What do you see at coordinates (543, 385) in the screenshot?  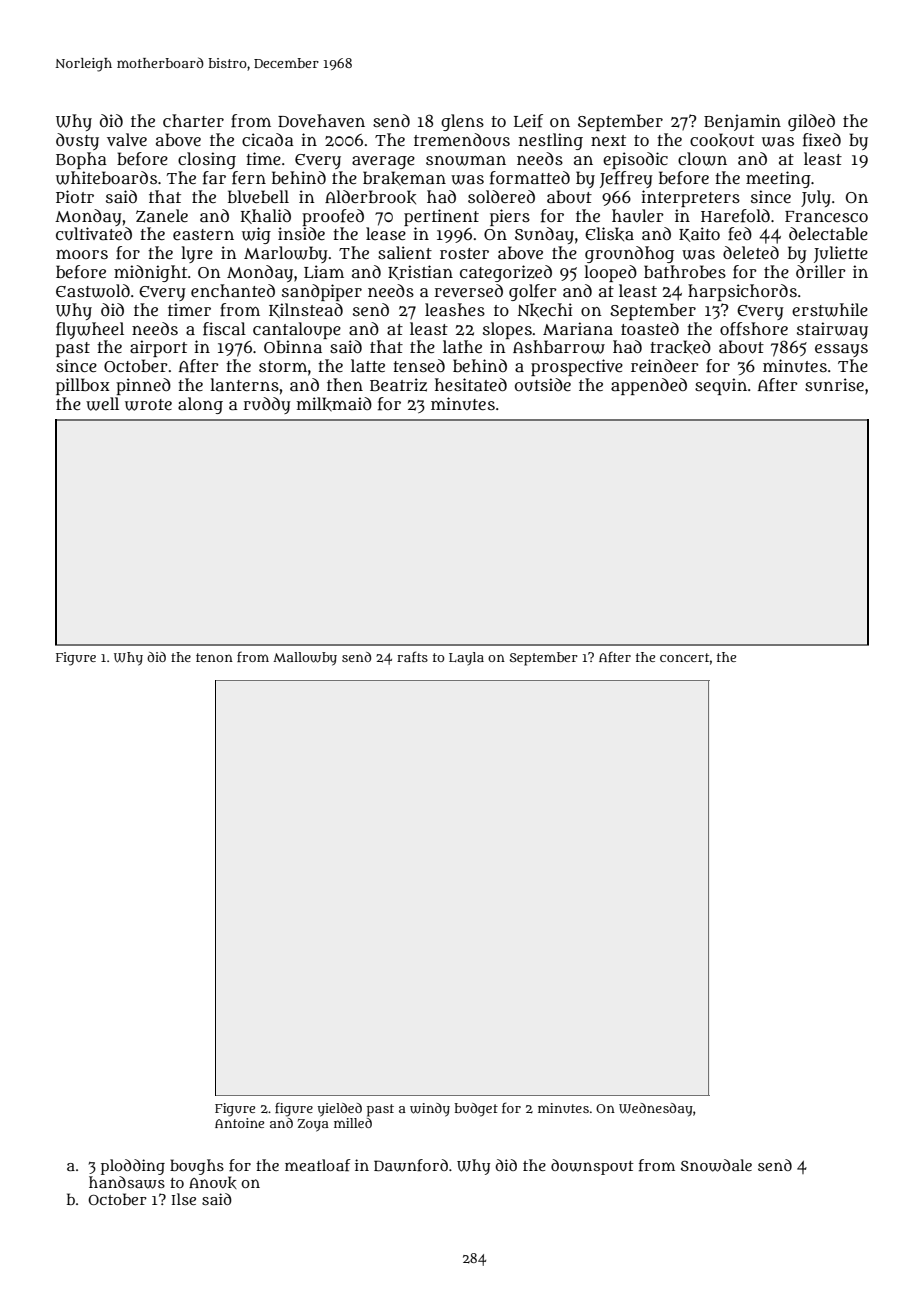 I see `outside` at bounding box center [543, 385].
